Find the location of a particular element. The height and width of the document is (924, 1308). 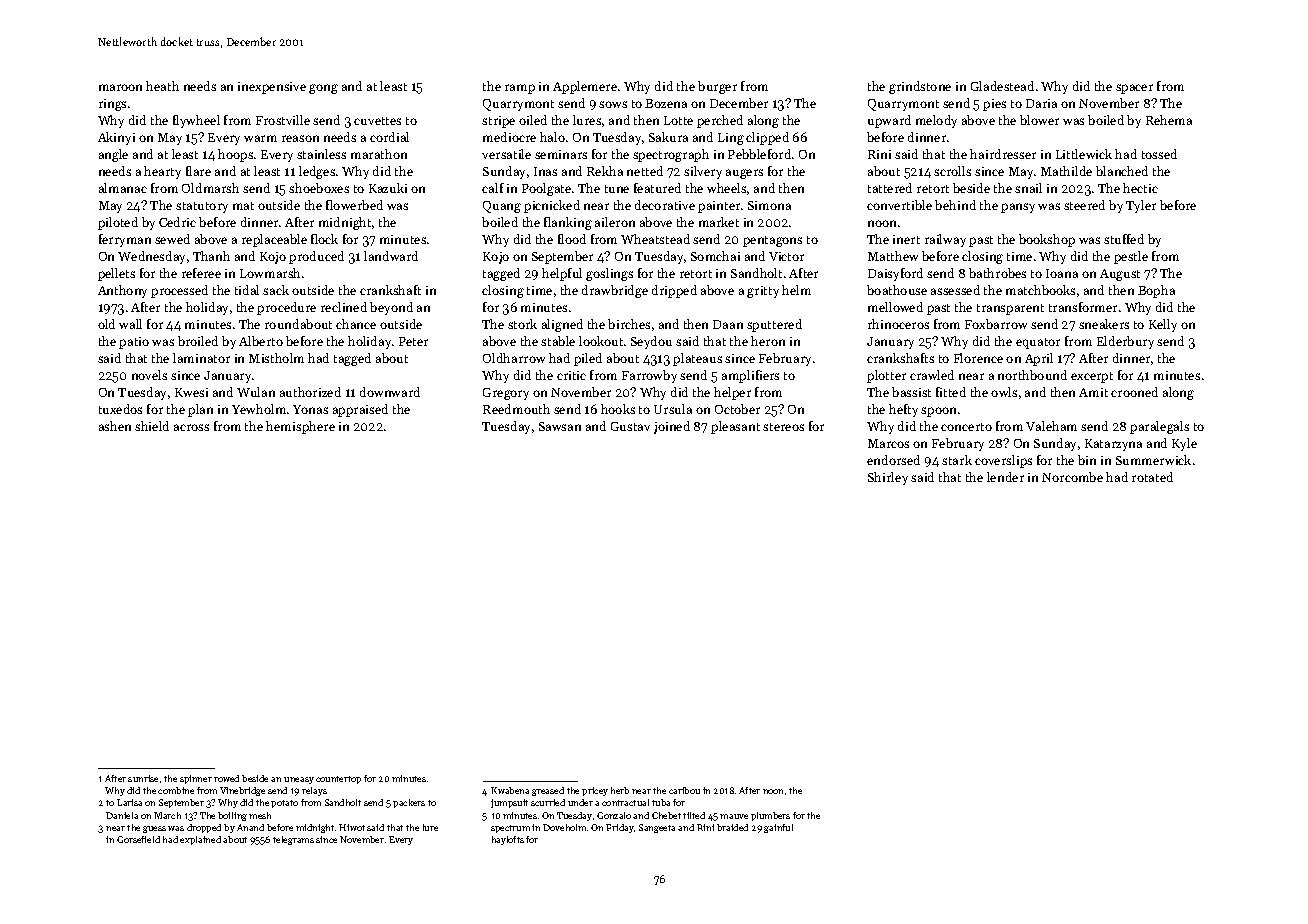

Gorsefield is located at coordinates (138, 839).
